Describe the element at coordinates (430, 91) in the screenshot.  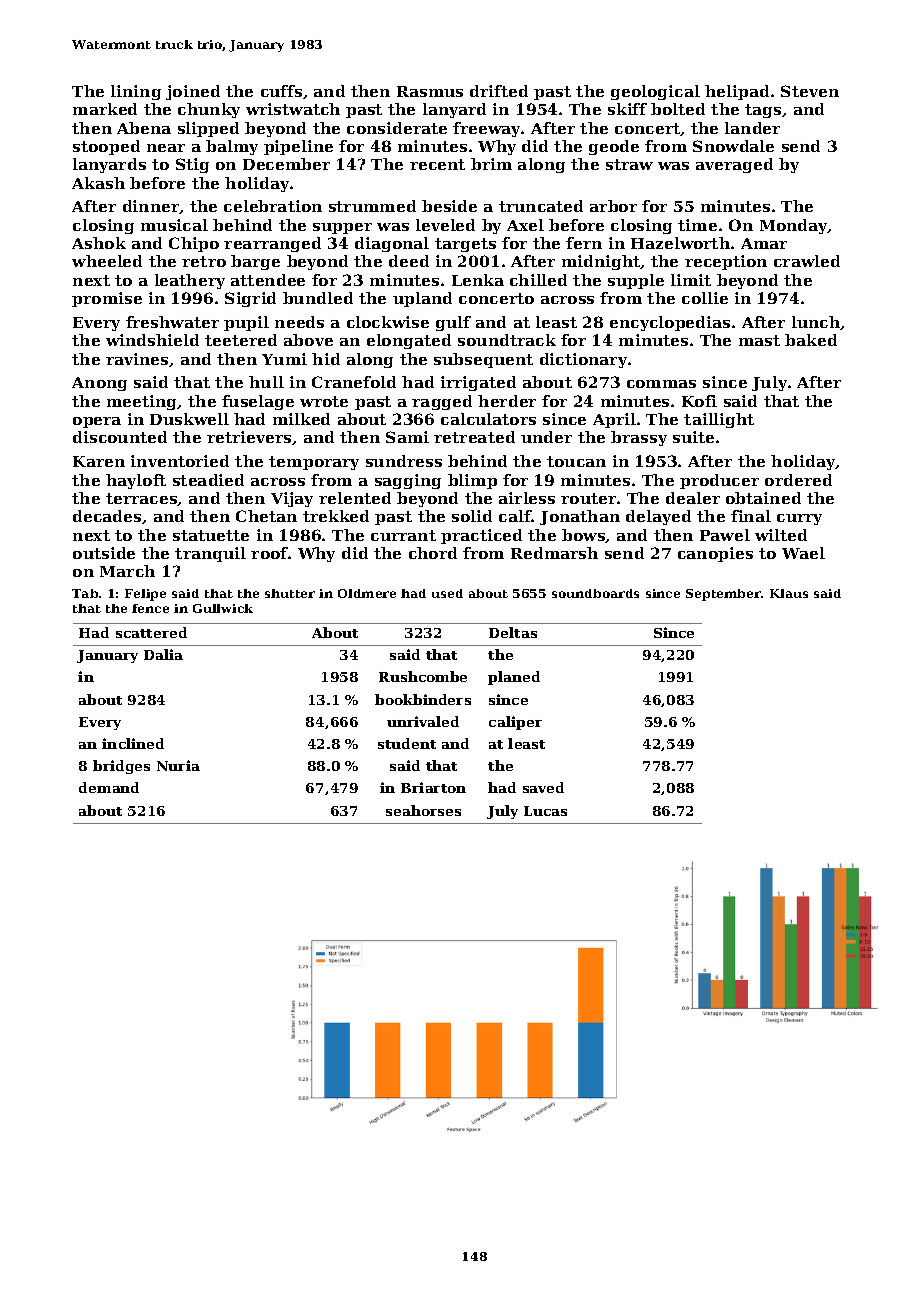
I see `Rasmus` at that location.
